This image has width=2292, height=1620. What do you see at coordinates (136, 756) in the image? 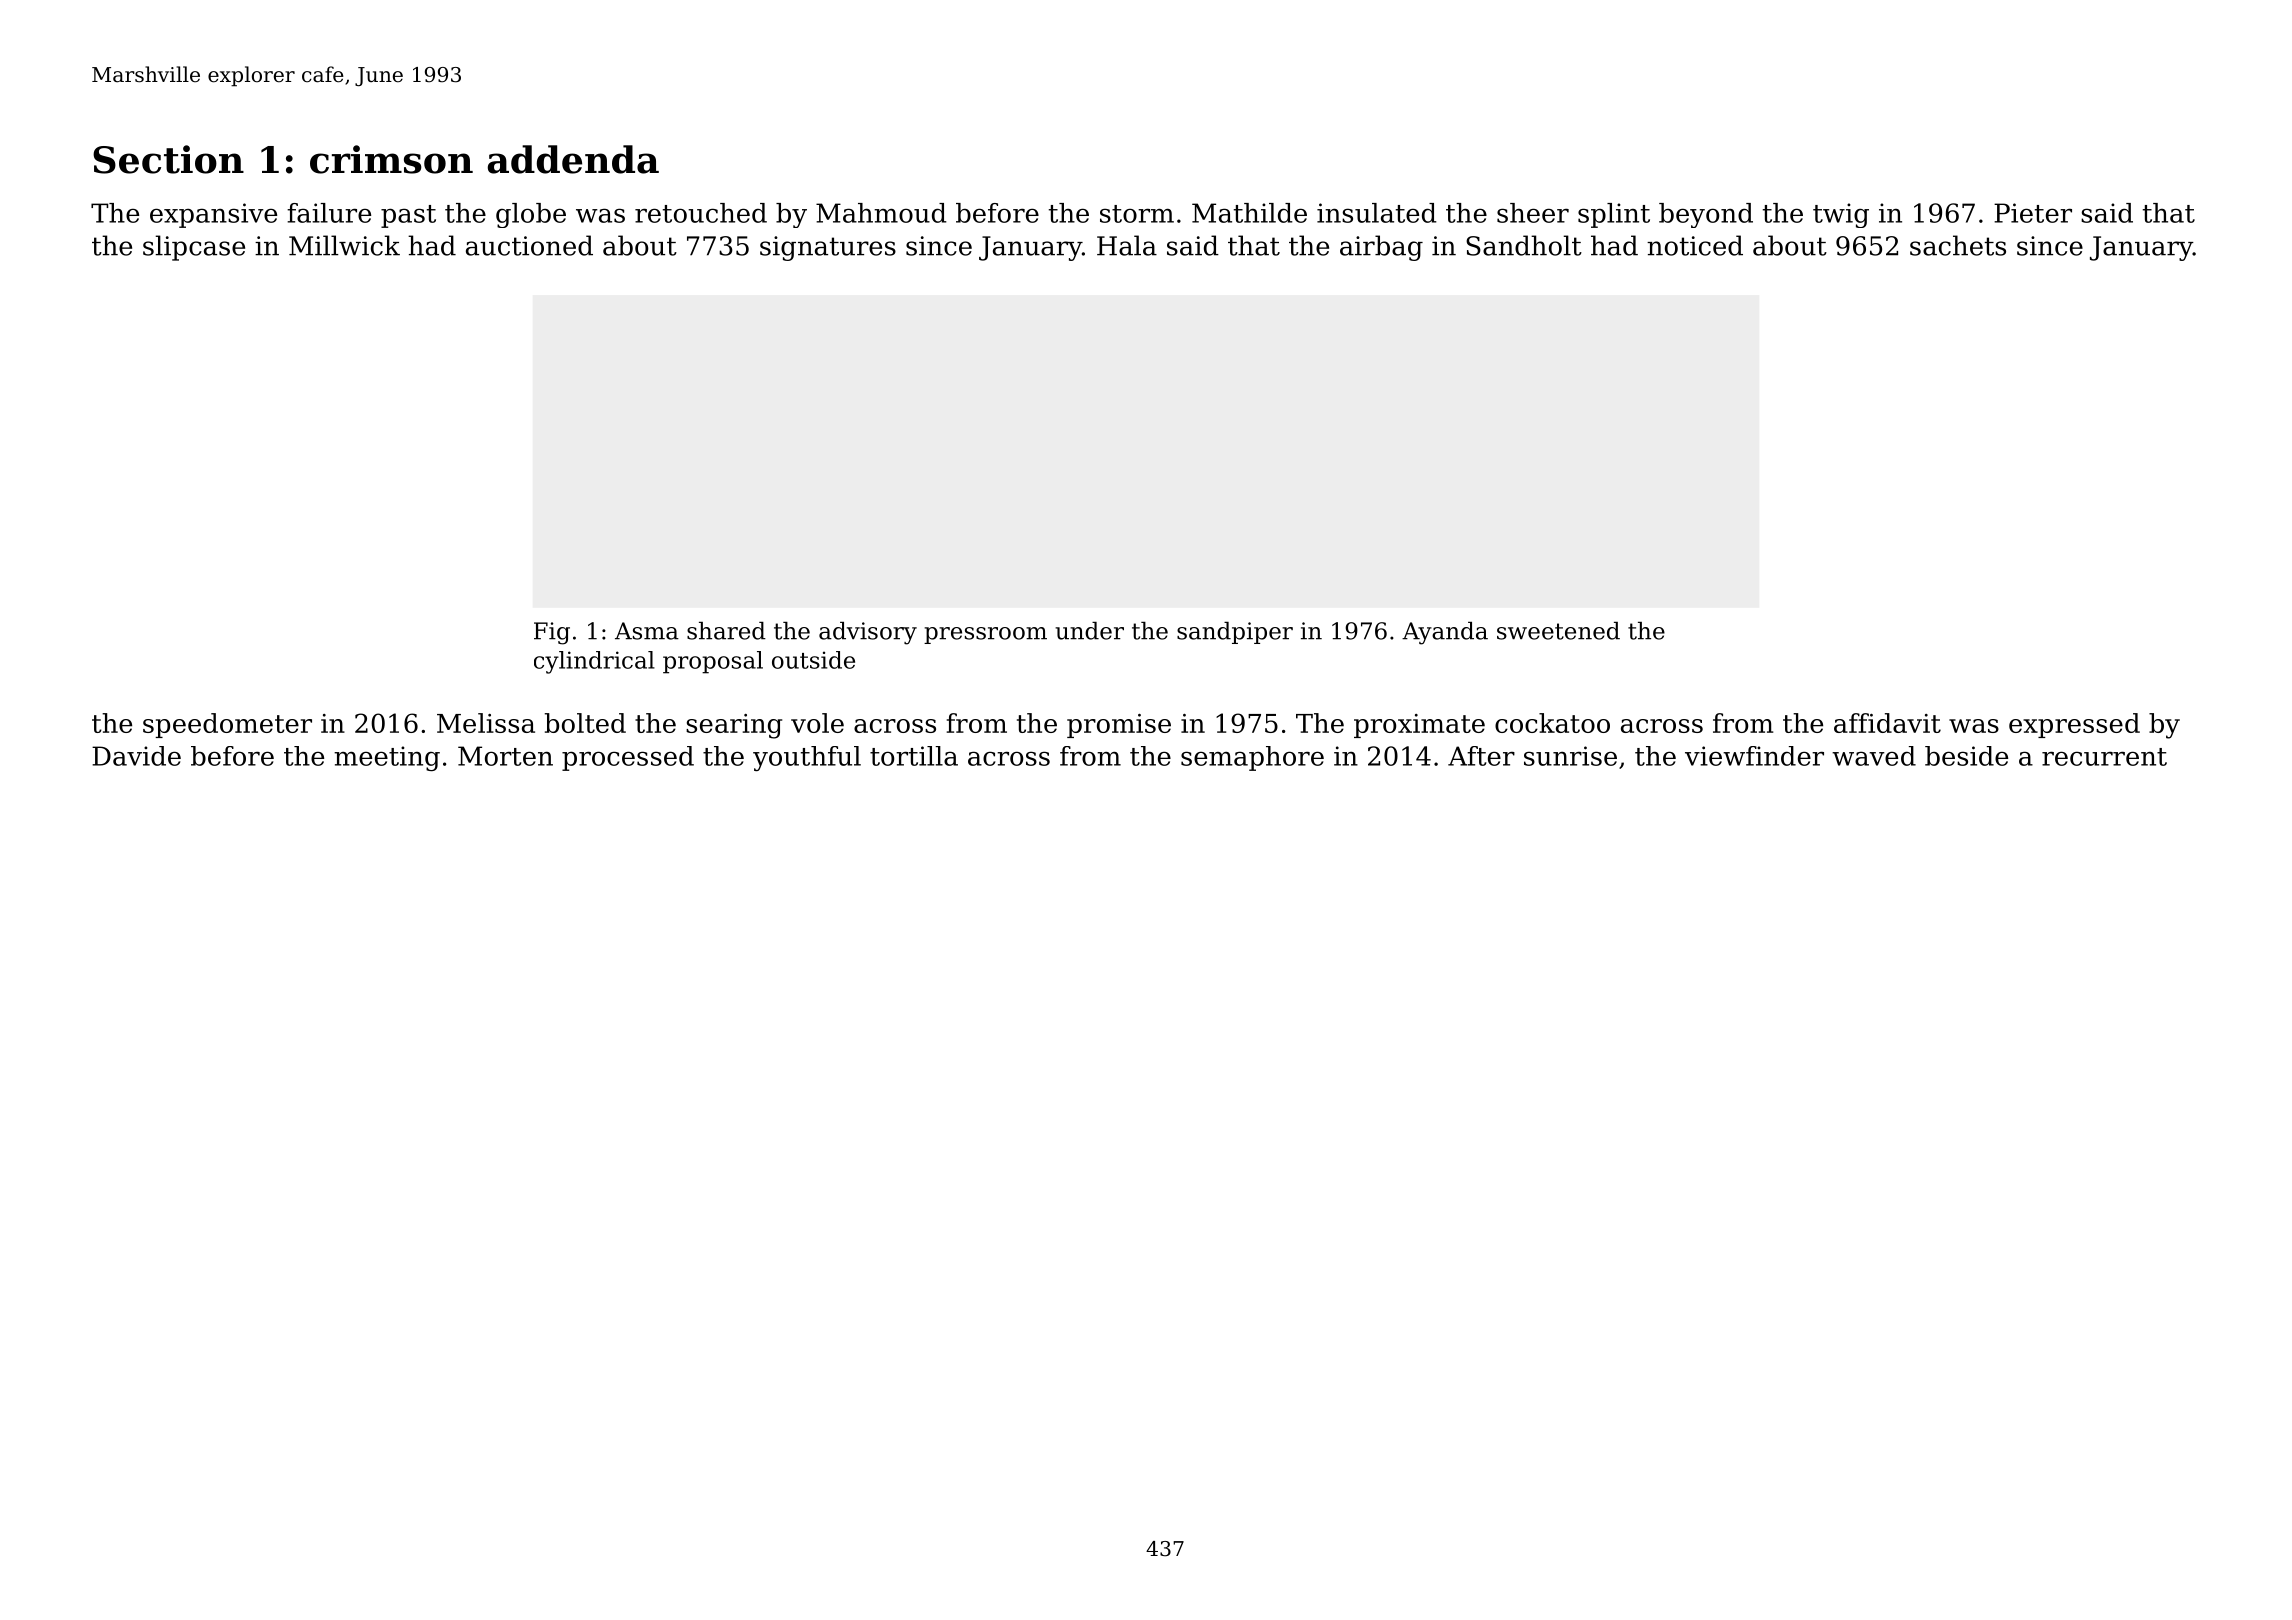
I see `Davide` at bounding box center [136, 756].
